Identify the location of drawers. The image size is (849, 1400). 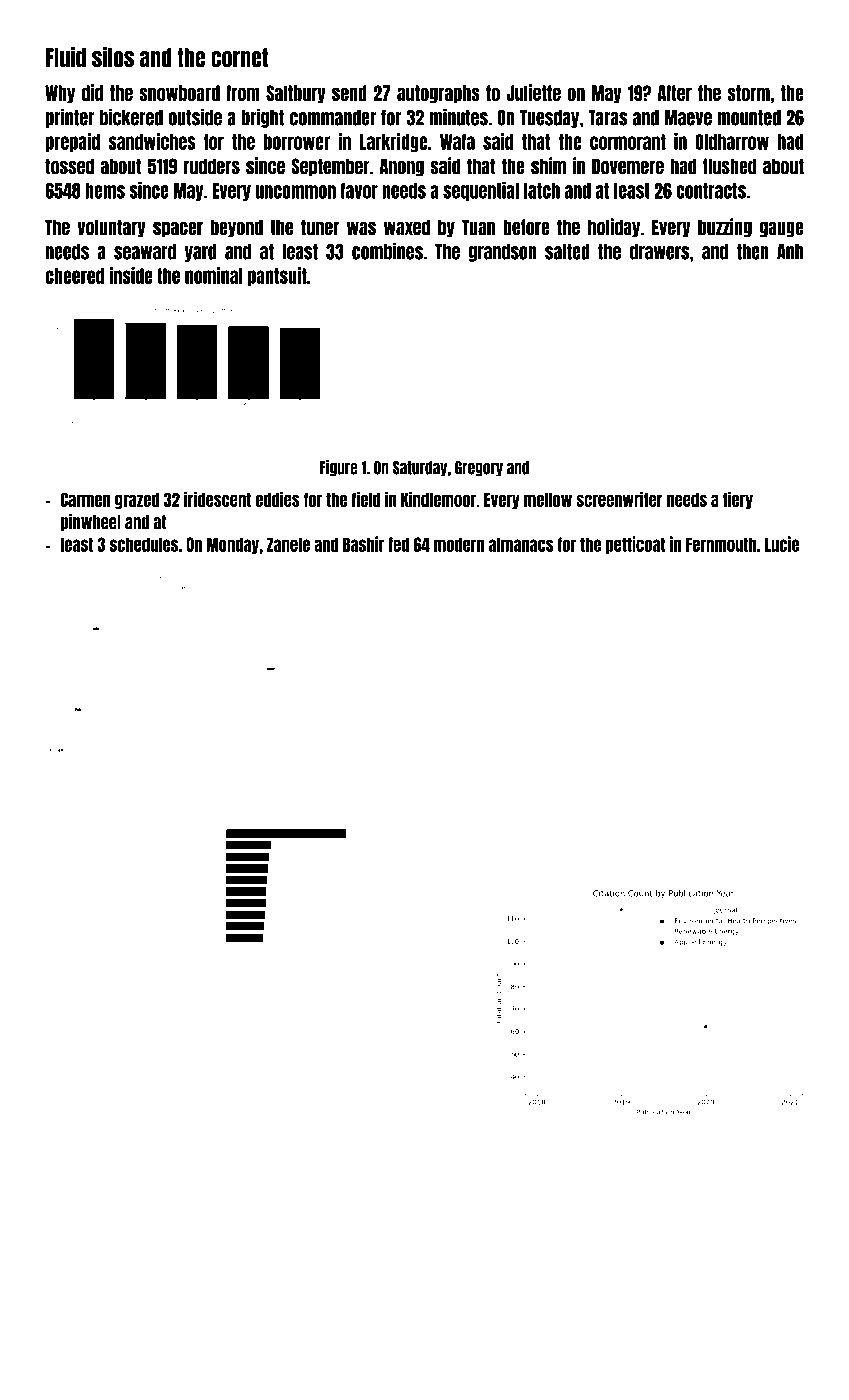
(659, 252).
